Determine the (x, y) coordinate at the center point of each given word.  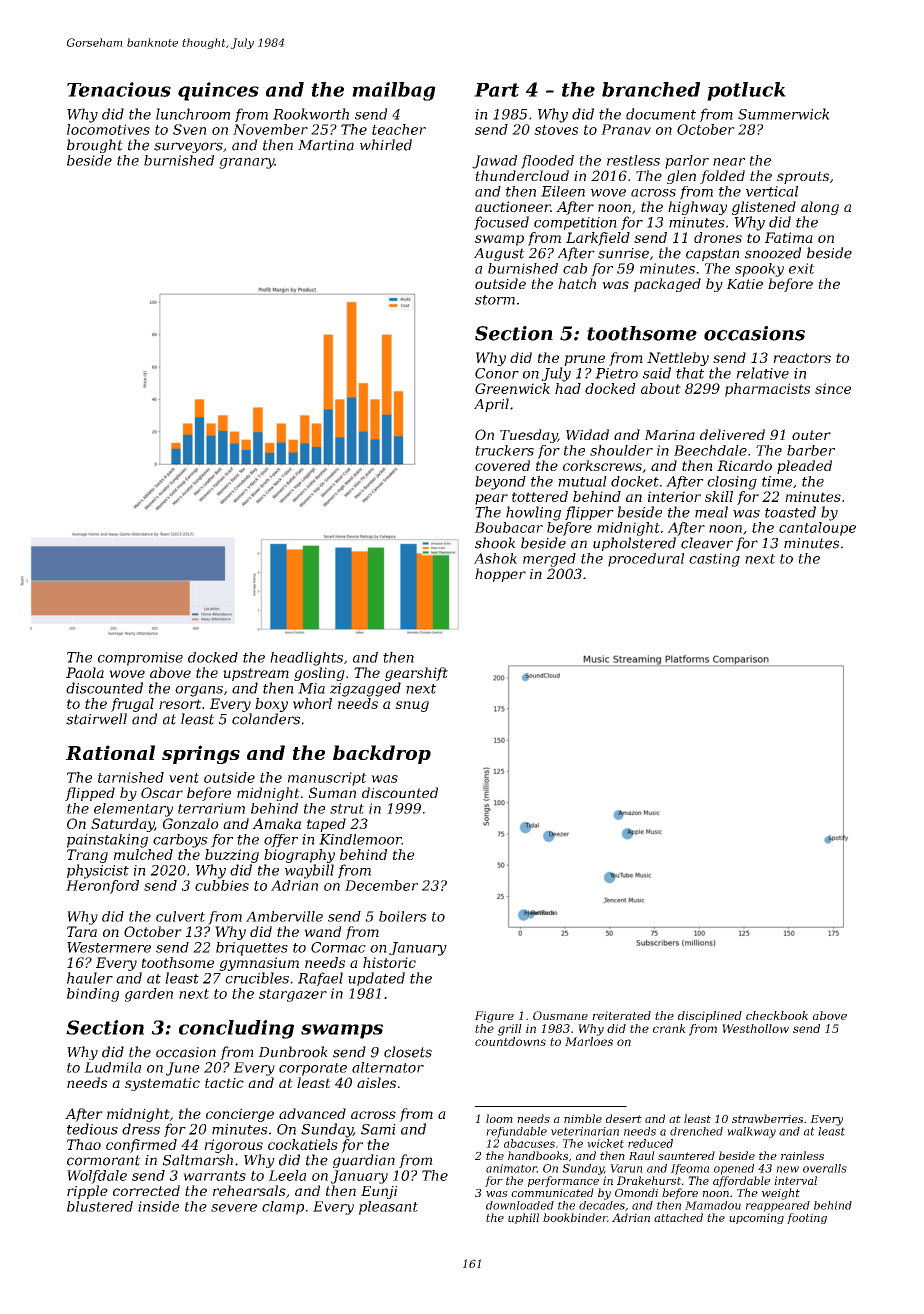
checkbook (777, 1015)
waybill (309, 871)
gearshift (416, 674)
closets (408, 1052)
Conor (497, 373)
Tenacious (119, 89)
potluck (746, 91)
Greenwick (512, 388)
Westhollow (755, 1028)
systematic (162, 1084)
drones (718, 237)
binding (93, 995)
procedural (646, 560)
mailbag (394, 91)
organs (199, 691)
